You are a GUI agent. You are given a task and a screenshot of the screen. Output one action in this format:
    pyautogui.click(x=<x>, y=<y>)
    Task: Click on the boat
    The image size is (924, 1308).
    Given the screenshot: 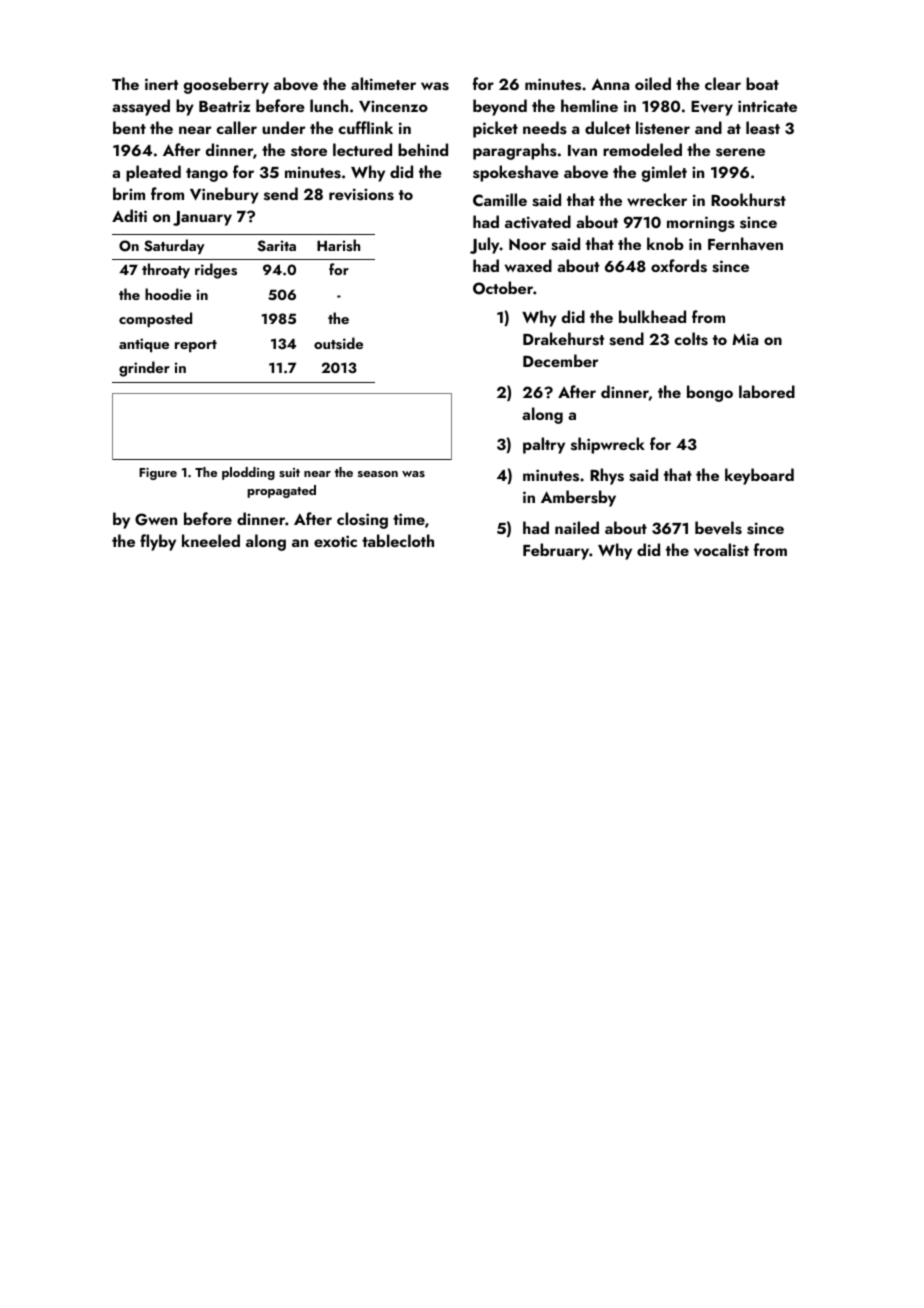 What is the action you would take?
    pyautogui.click(x=762, y=83)
